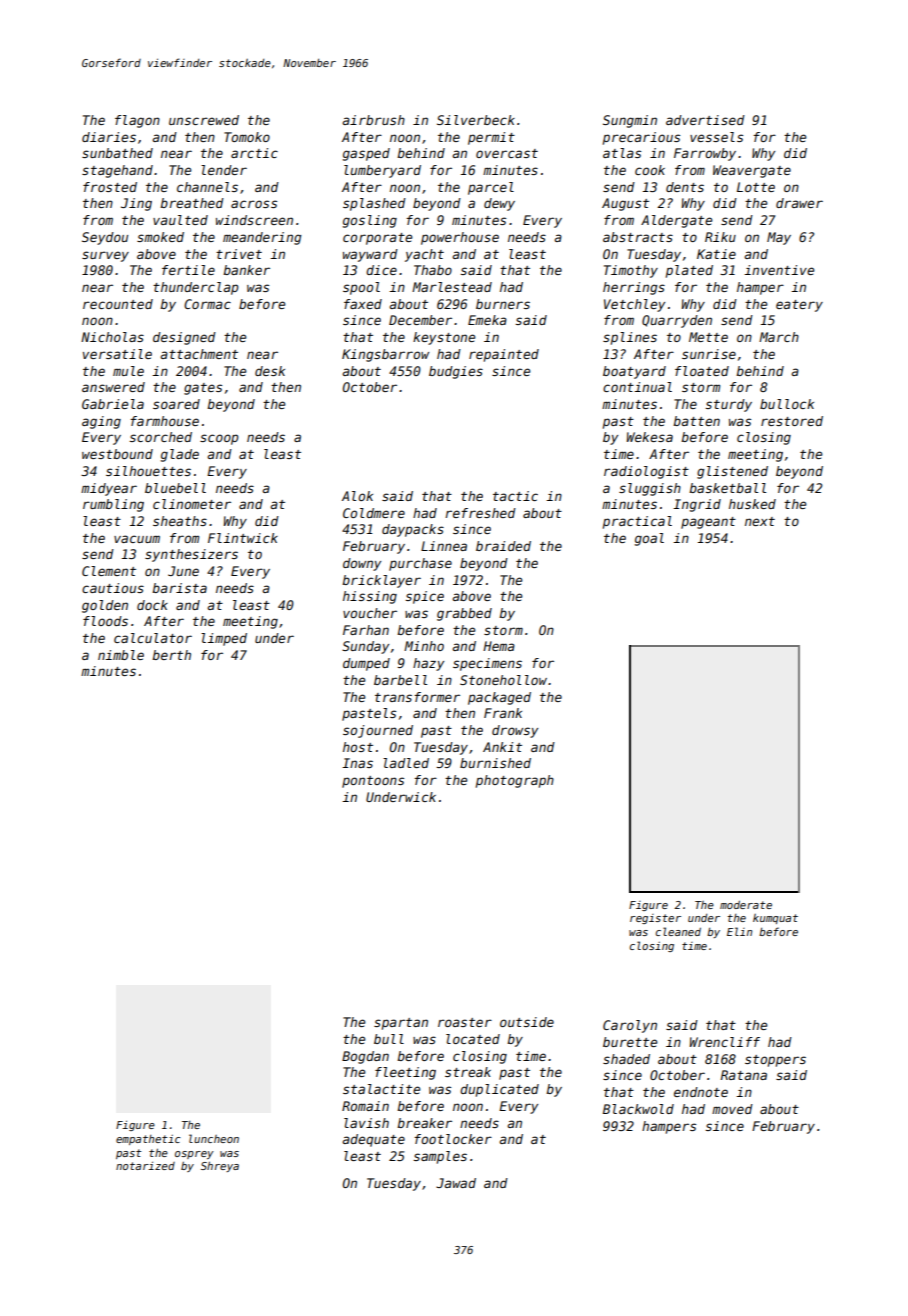 The width and height of the image is (908, 1316). What do you see at coordinates (219, 439) in the image?
I see `scoop` at bounding box center [219, 439].
